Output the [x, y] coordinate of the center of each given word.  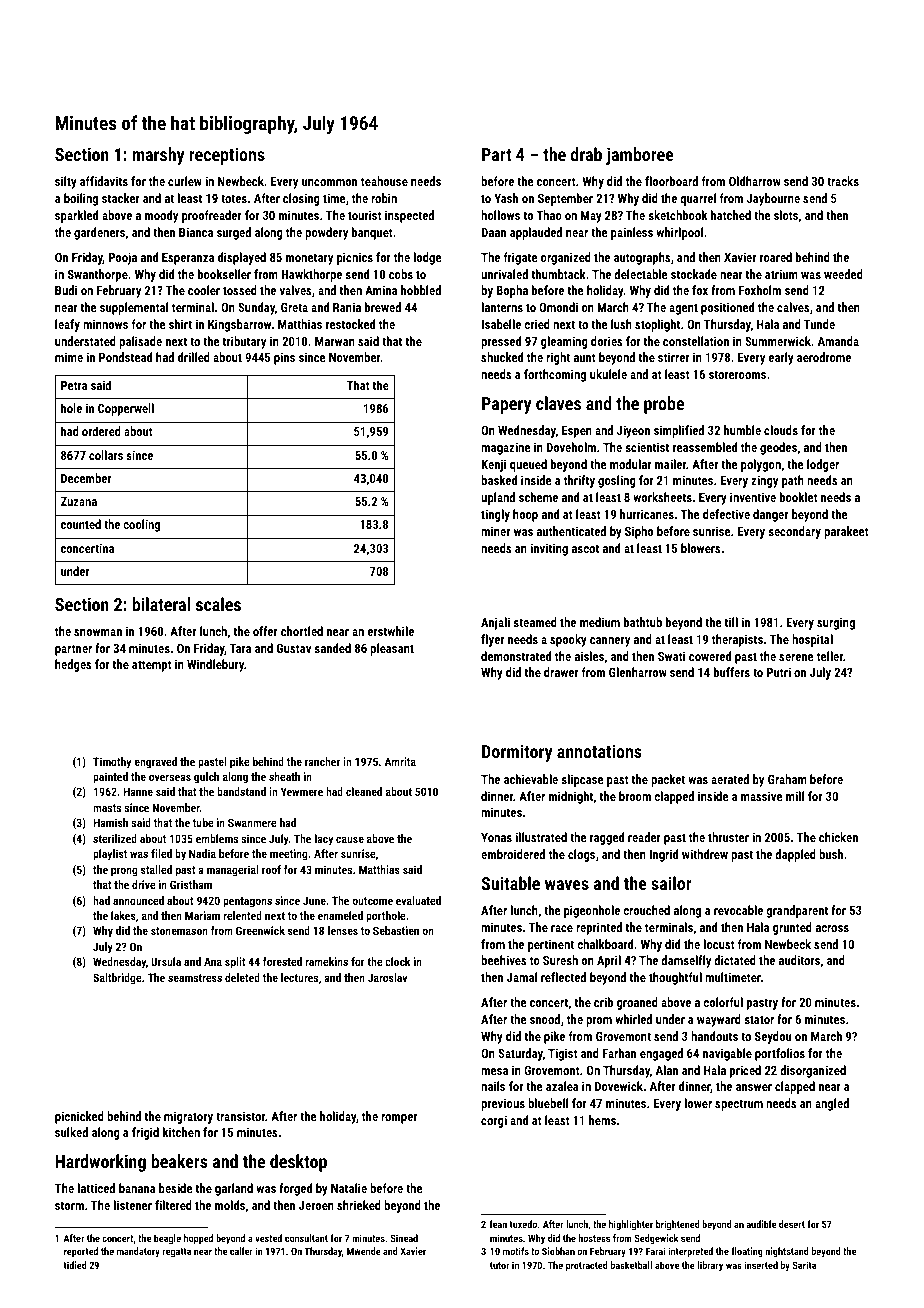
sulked [71, 1132]
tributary [244, 342]
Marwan [335, 341]
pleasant [392, 649]
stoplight [657, 325]
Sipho [639, 532]
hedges [73, 665]
